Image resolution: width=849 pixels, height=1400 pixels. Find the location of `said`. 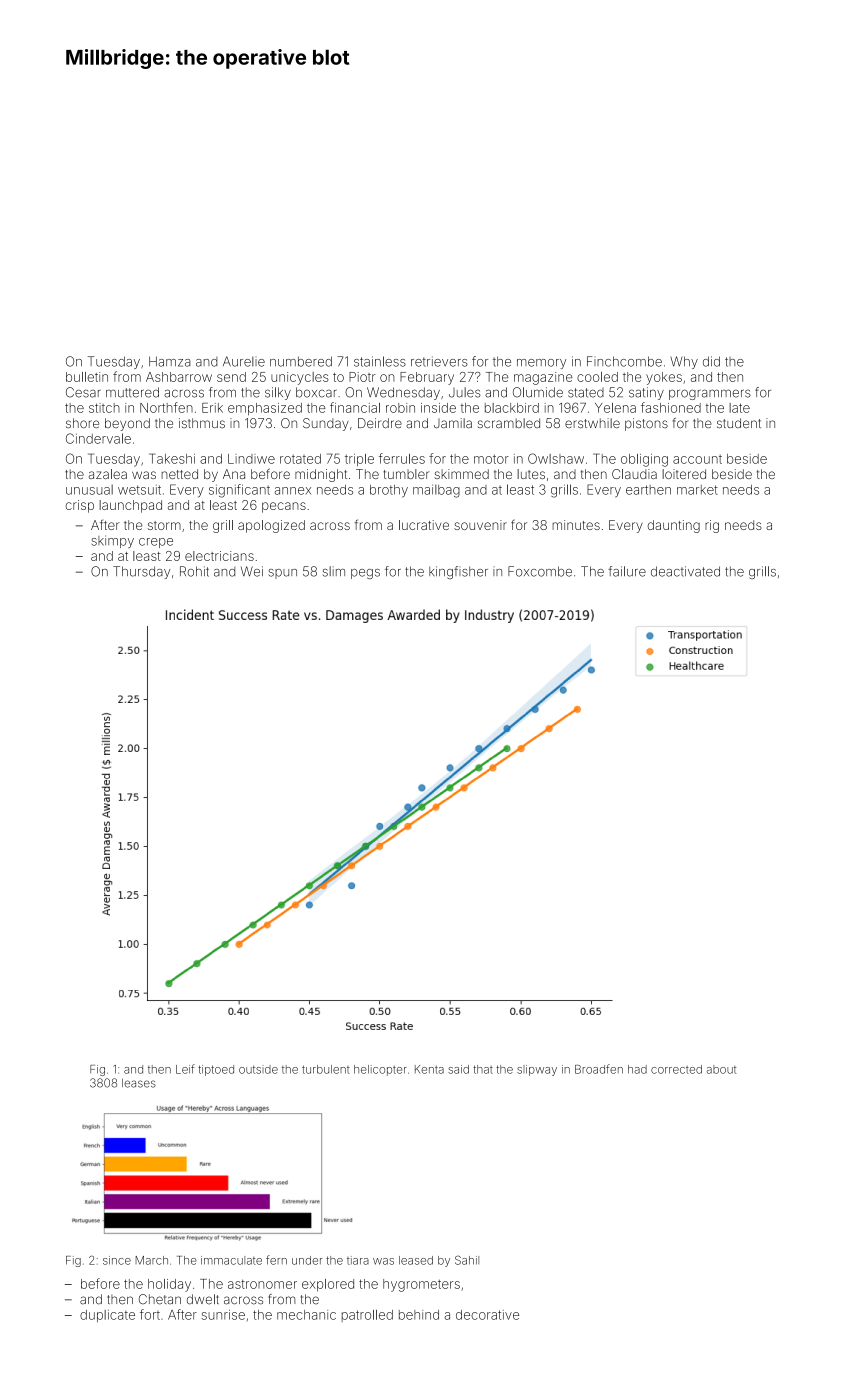

said is located at coordinates (458, 1069).
